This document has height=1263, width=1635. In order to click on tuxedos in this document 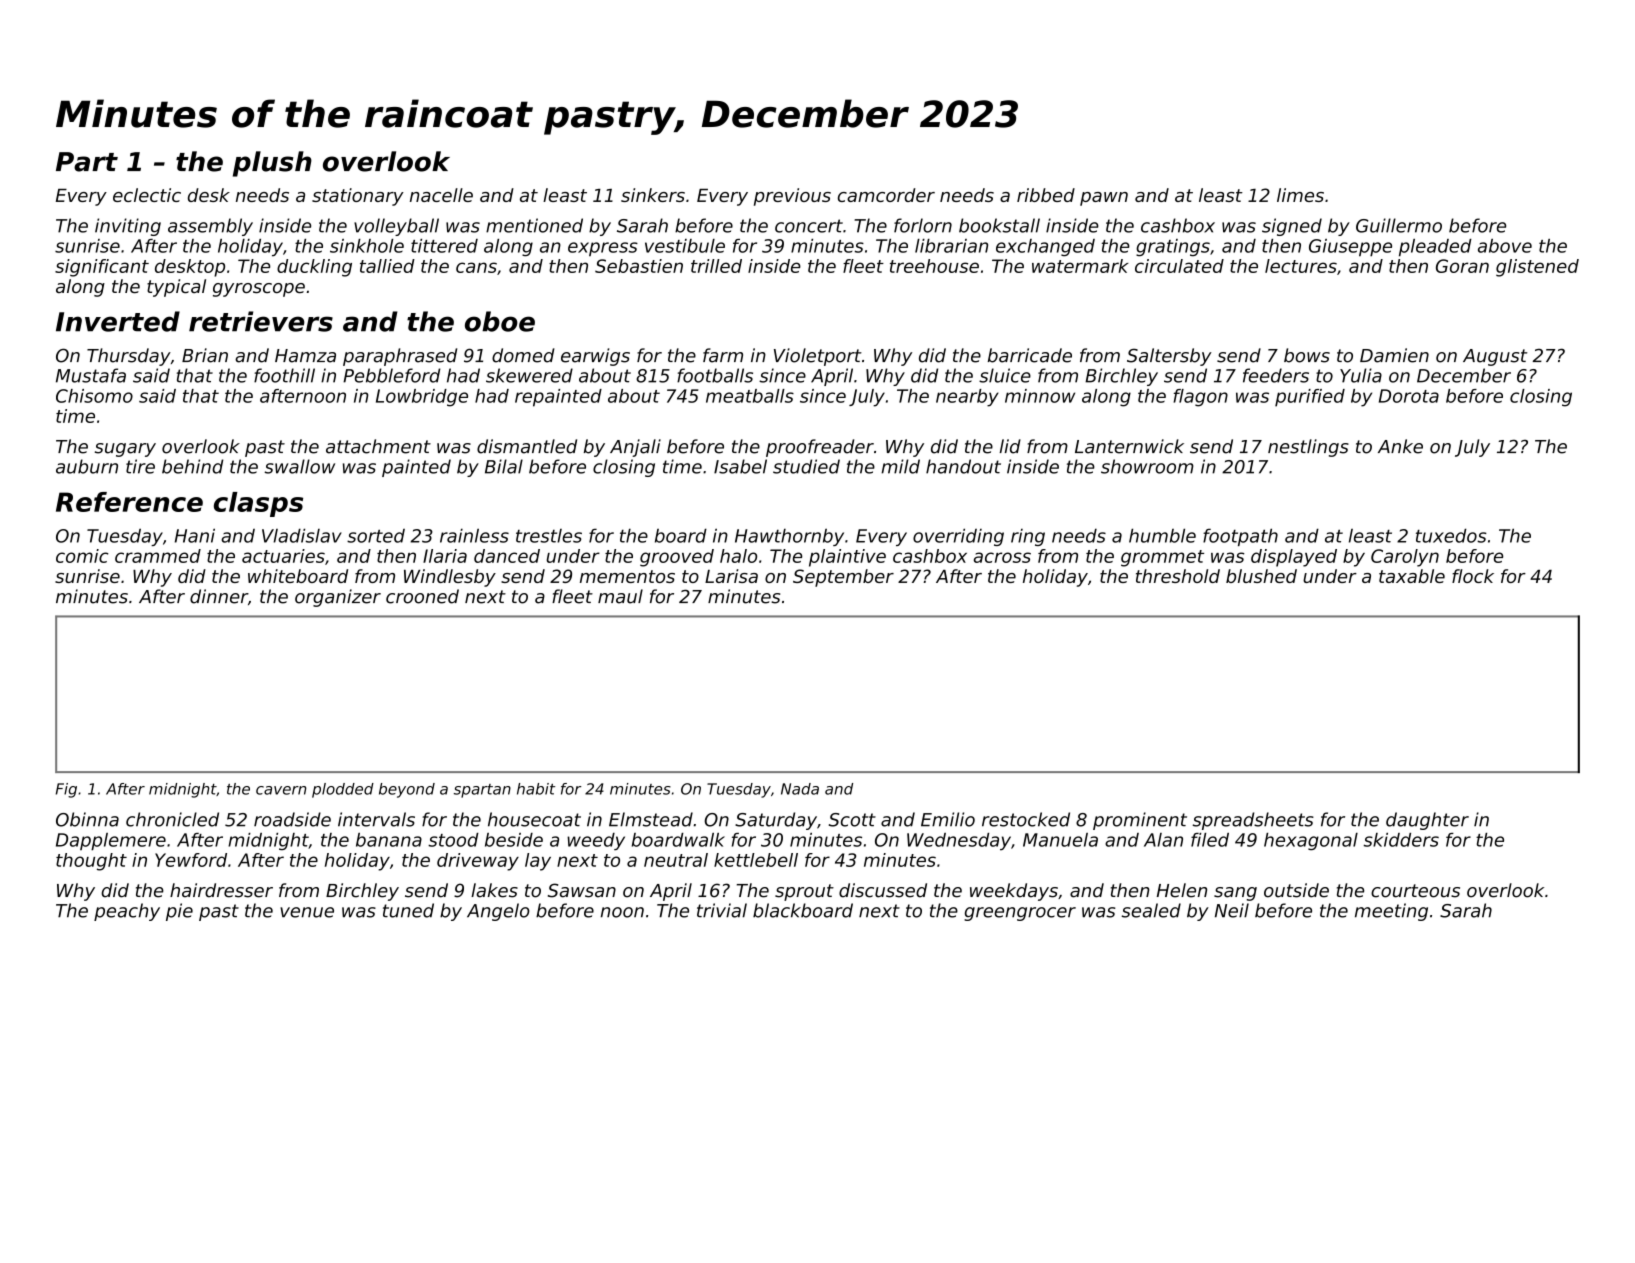, I will do `click(1451, 535)`.
